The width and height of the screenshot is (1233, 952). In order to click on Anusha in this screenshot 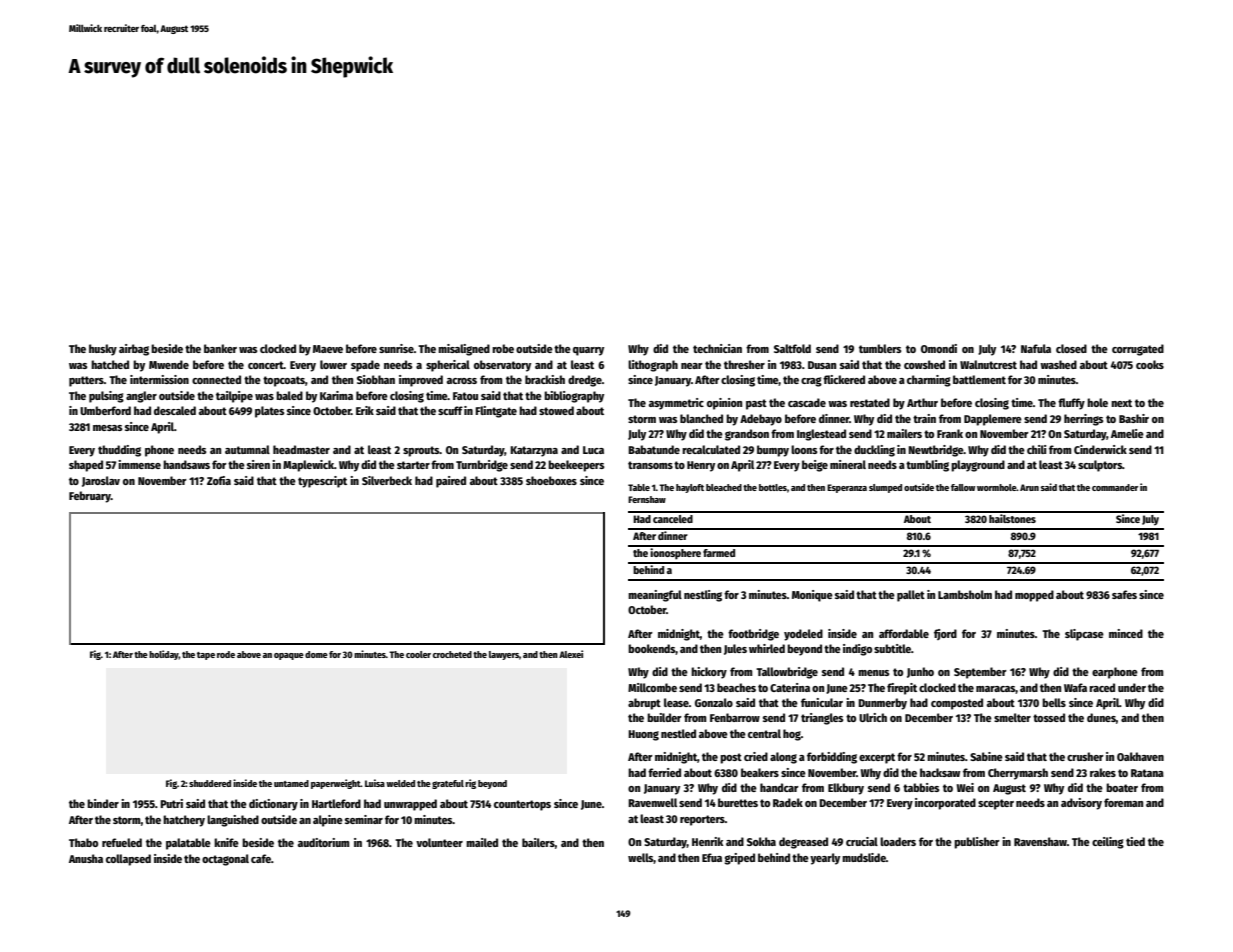, I will do `click(86, 858)`.
